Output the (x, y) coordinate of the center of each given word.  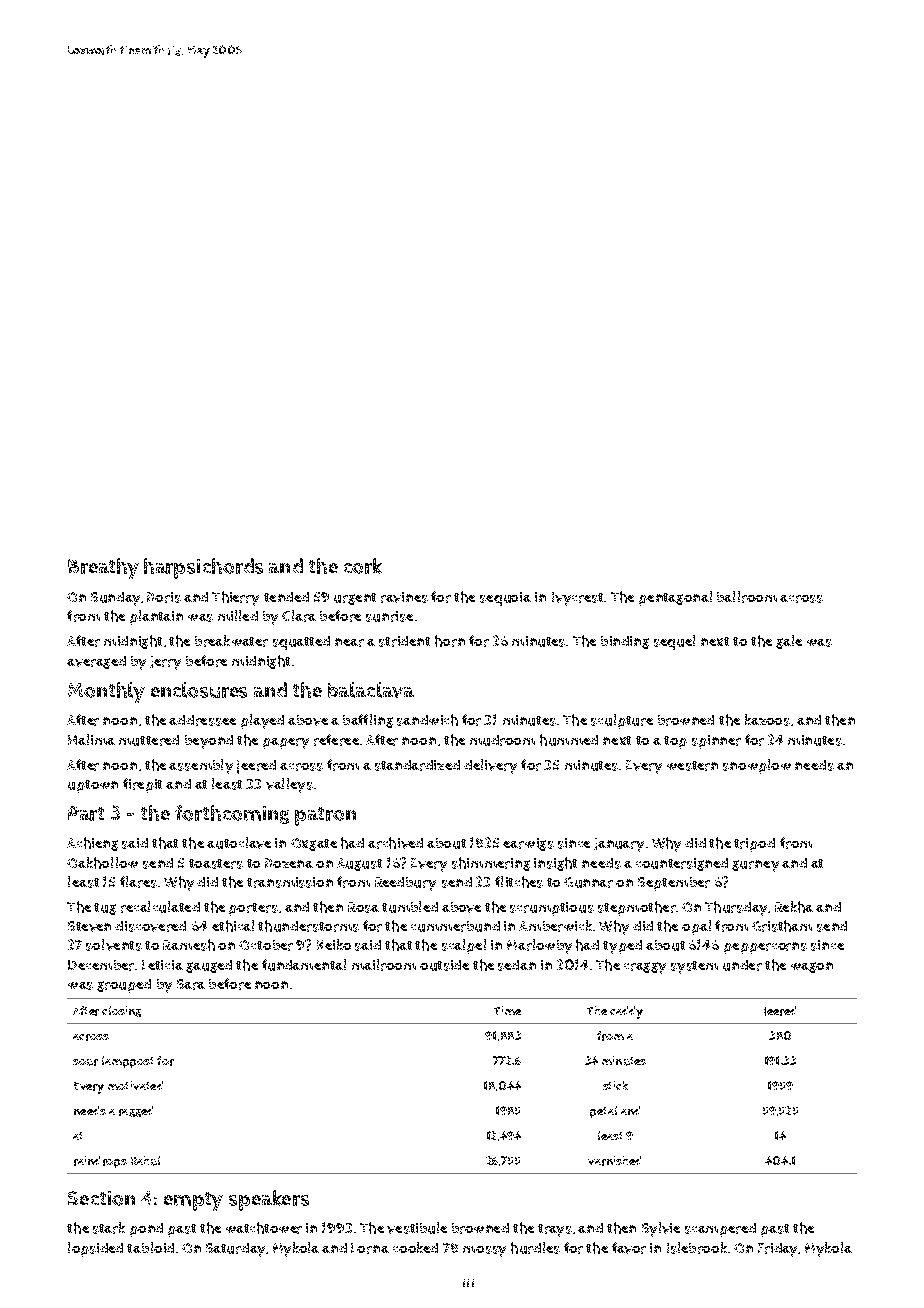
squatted (301, 643)
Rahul (145, 1161)
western (692, 766)
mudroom (502, 740)
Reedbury (405, 884)
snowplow (757, 766)
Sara (191, 984)
